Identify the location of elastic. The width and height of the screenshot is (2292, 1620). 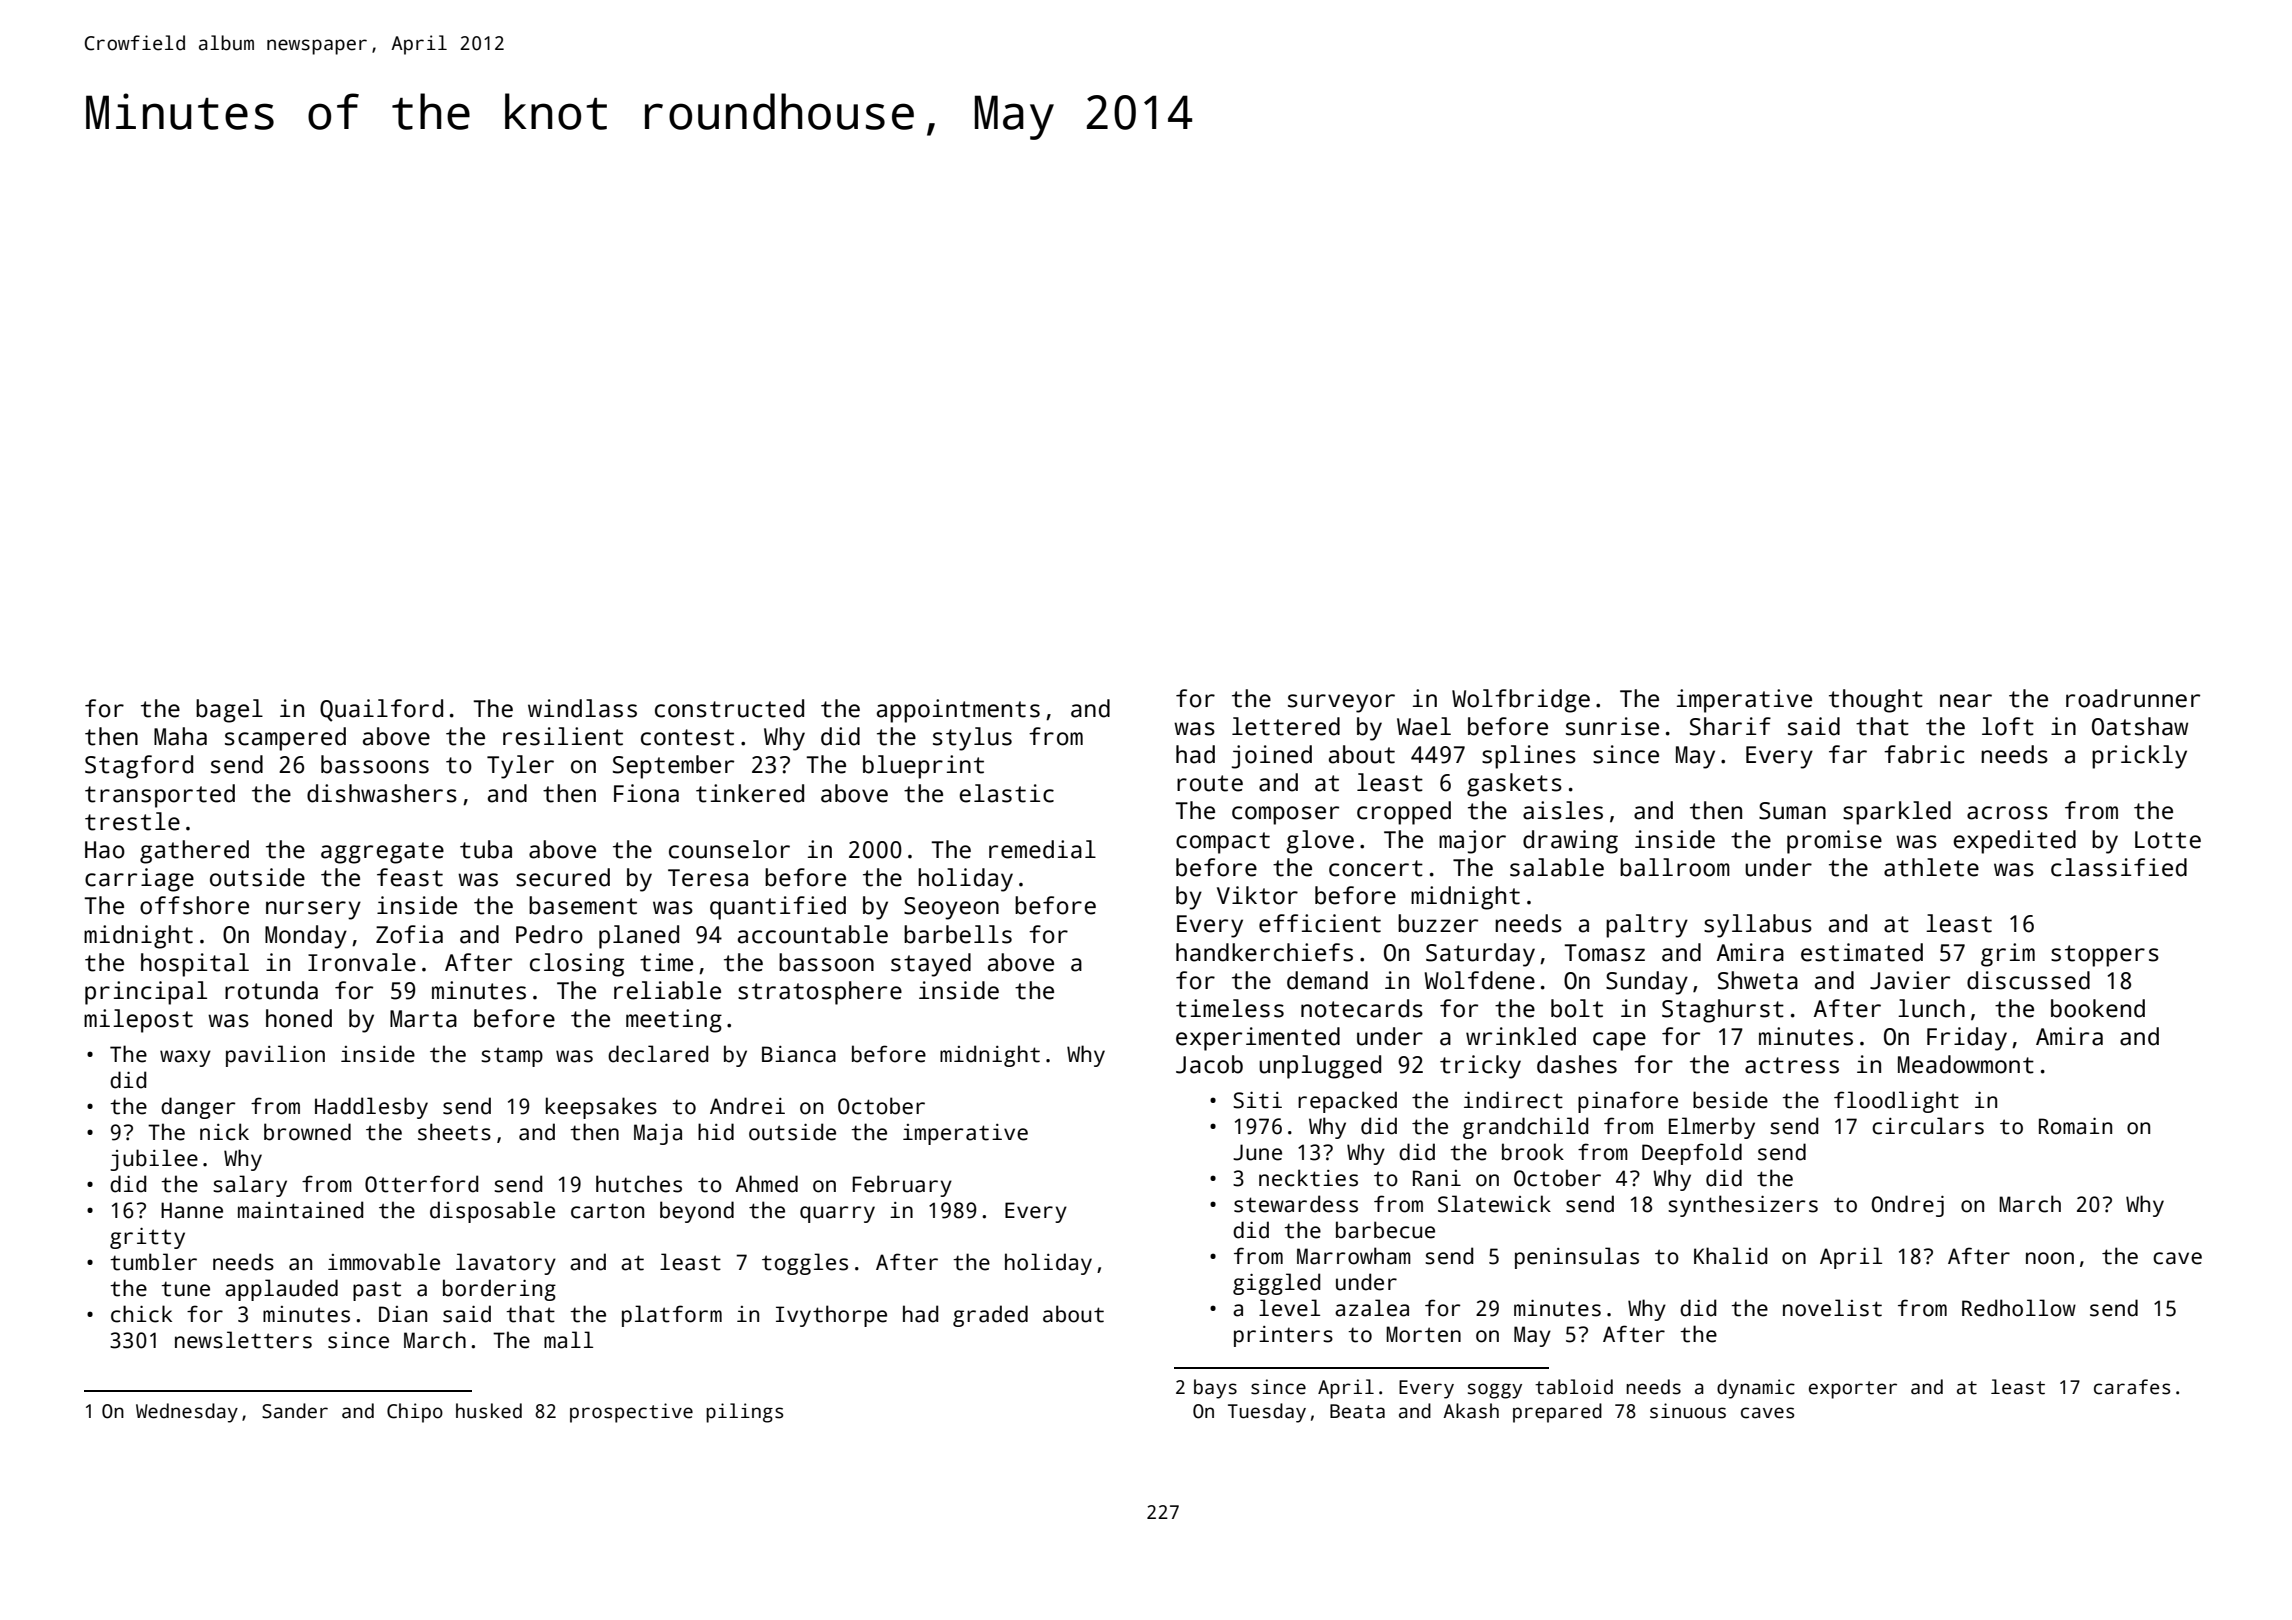
(1006, 793).
